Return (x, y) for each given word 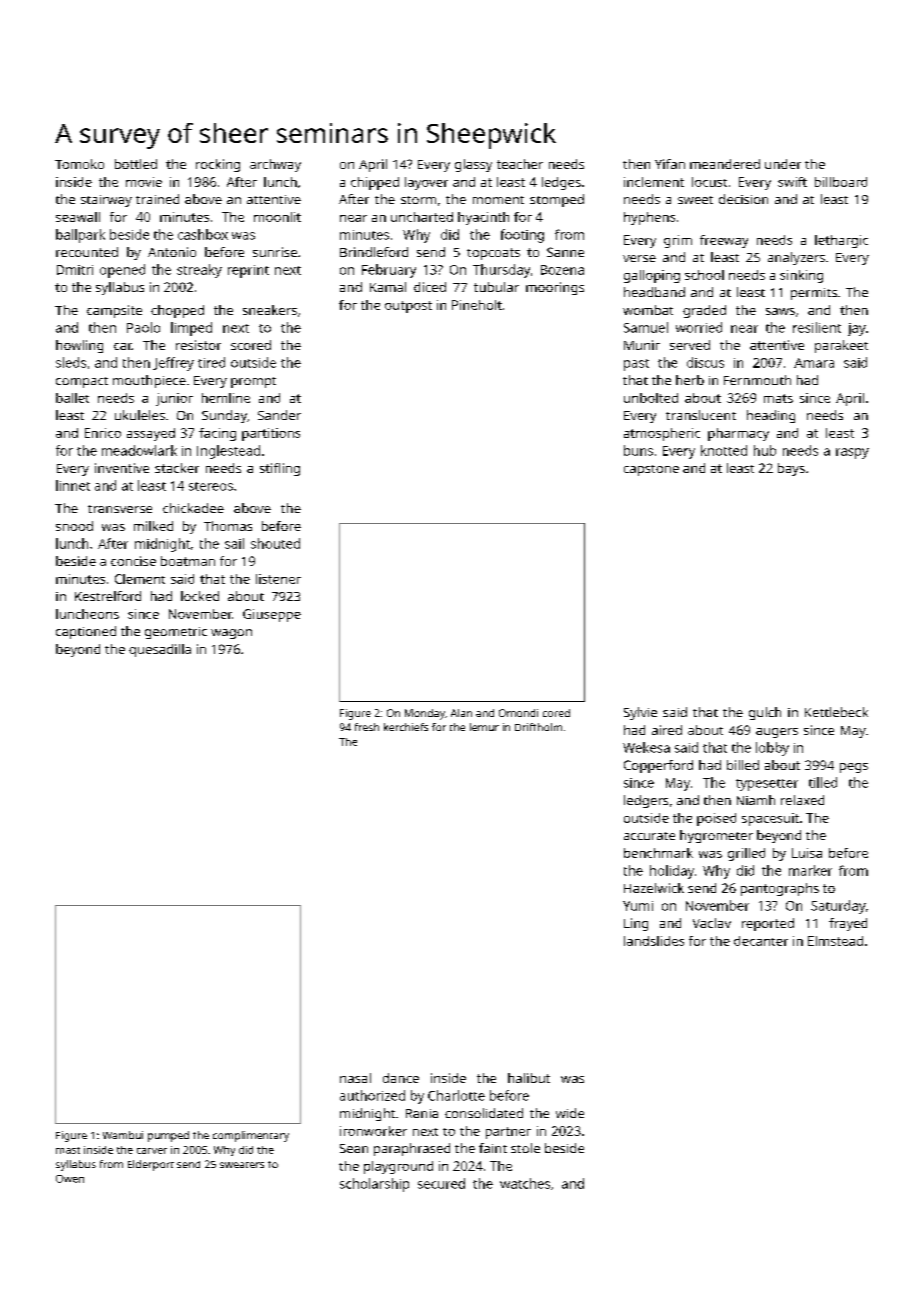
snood (74, 526)
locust (709, 182)
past (636, 365)
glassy (473, 165)
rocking (218, 165)
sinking (801, 276)
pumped (168, 1136)
